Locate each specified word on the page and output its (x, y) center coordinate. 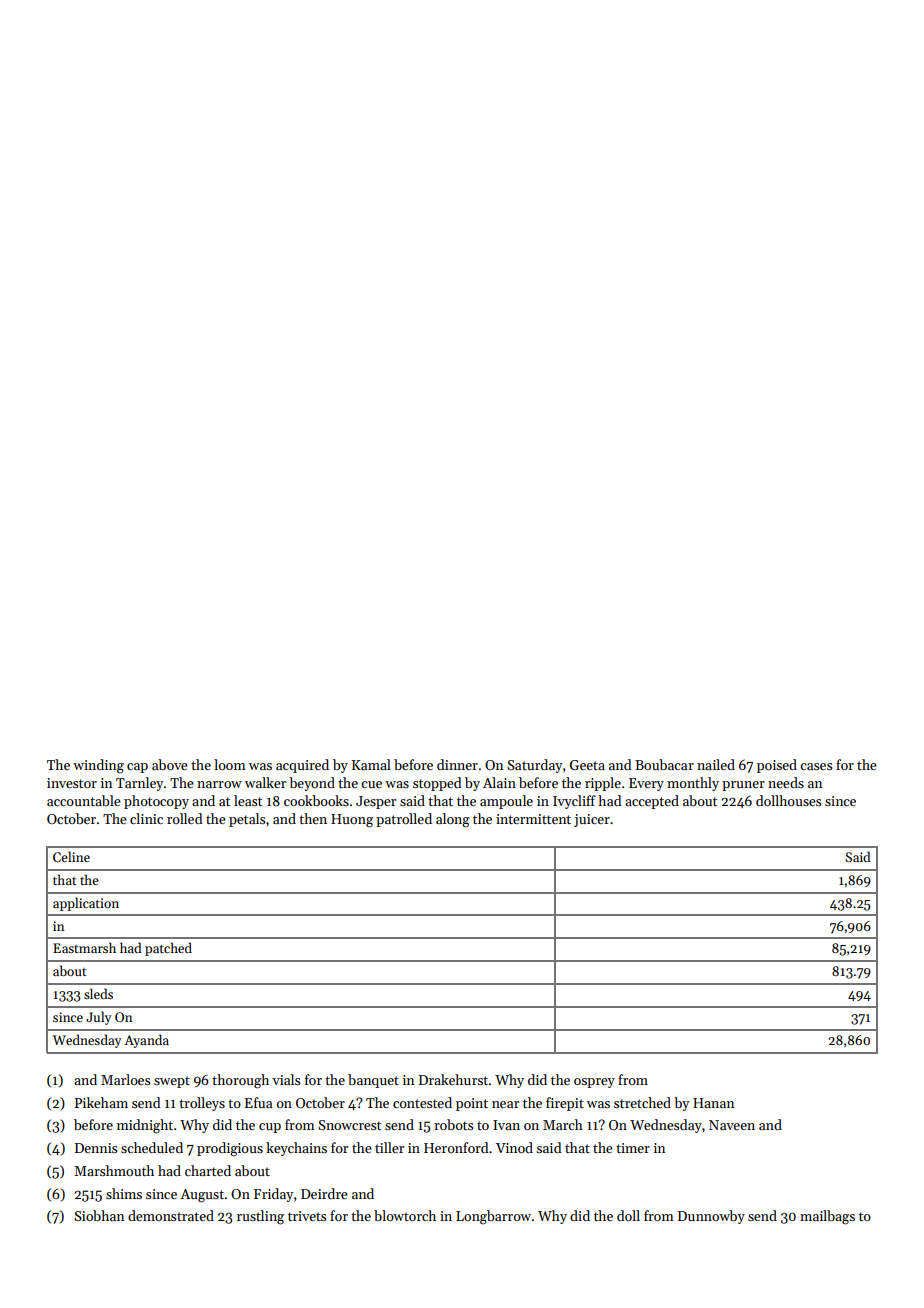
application (86, 904)
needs (786, 782)
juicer (592, 820)
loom (230, 764)
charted (208, 1170)
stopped (437, 784)
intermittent (533, 819)
